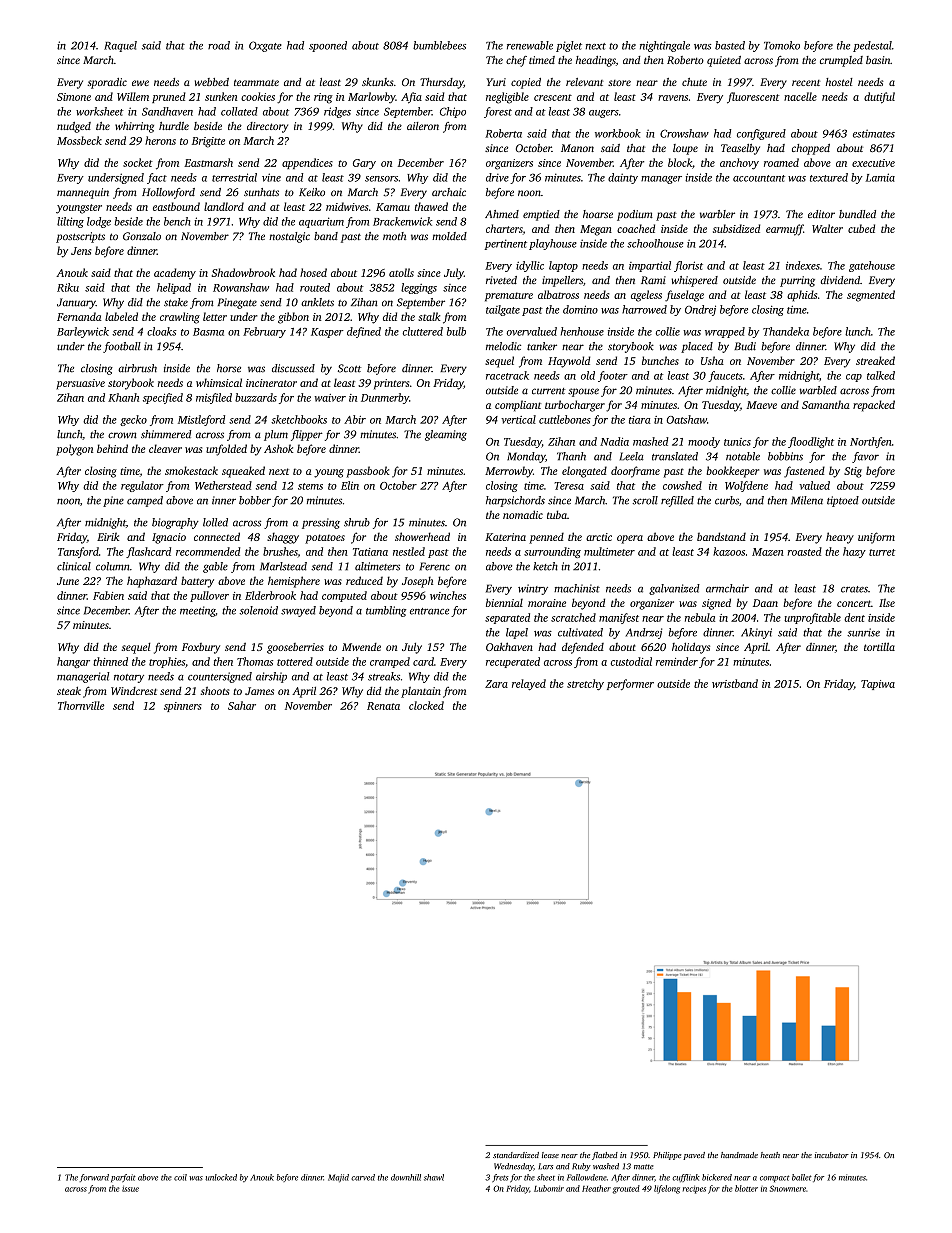 Image resolution: width=952 pixels, height=1233 pixels. Describe the element at coordinates (80, 384) in the document. I see `persuasive` at that location.
